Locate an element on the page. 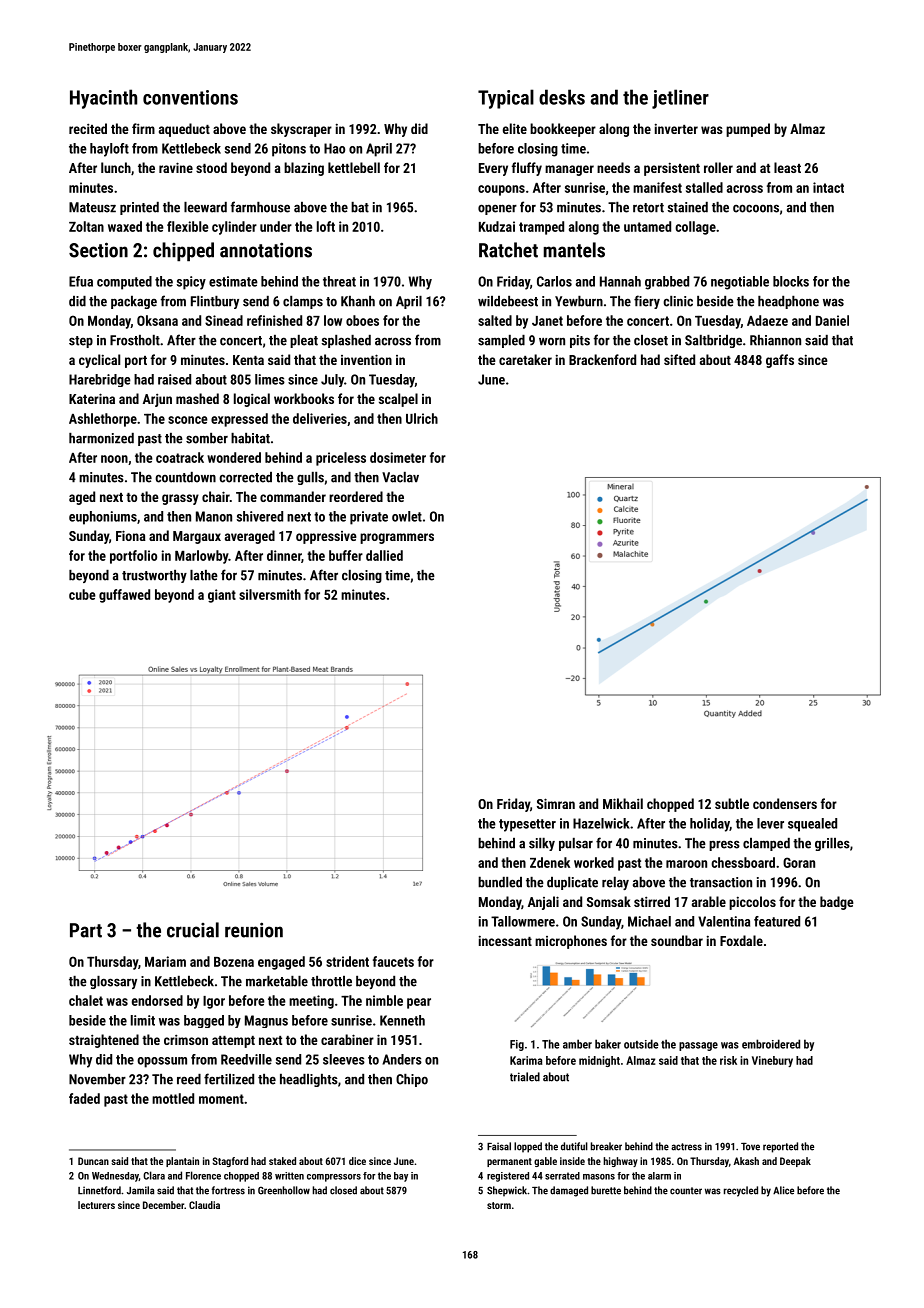 Image resolution: width=924 pixels, height=1308 pixels. reunion is located at coordinates (254, 930).
